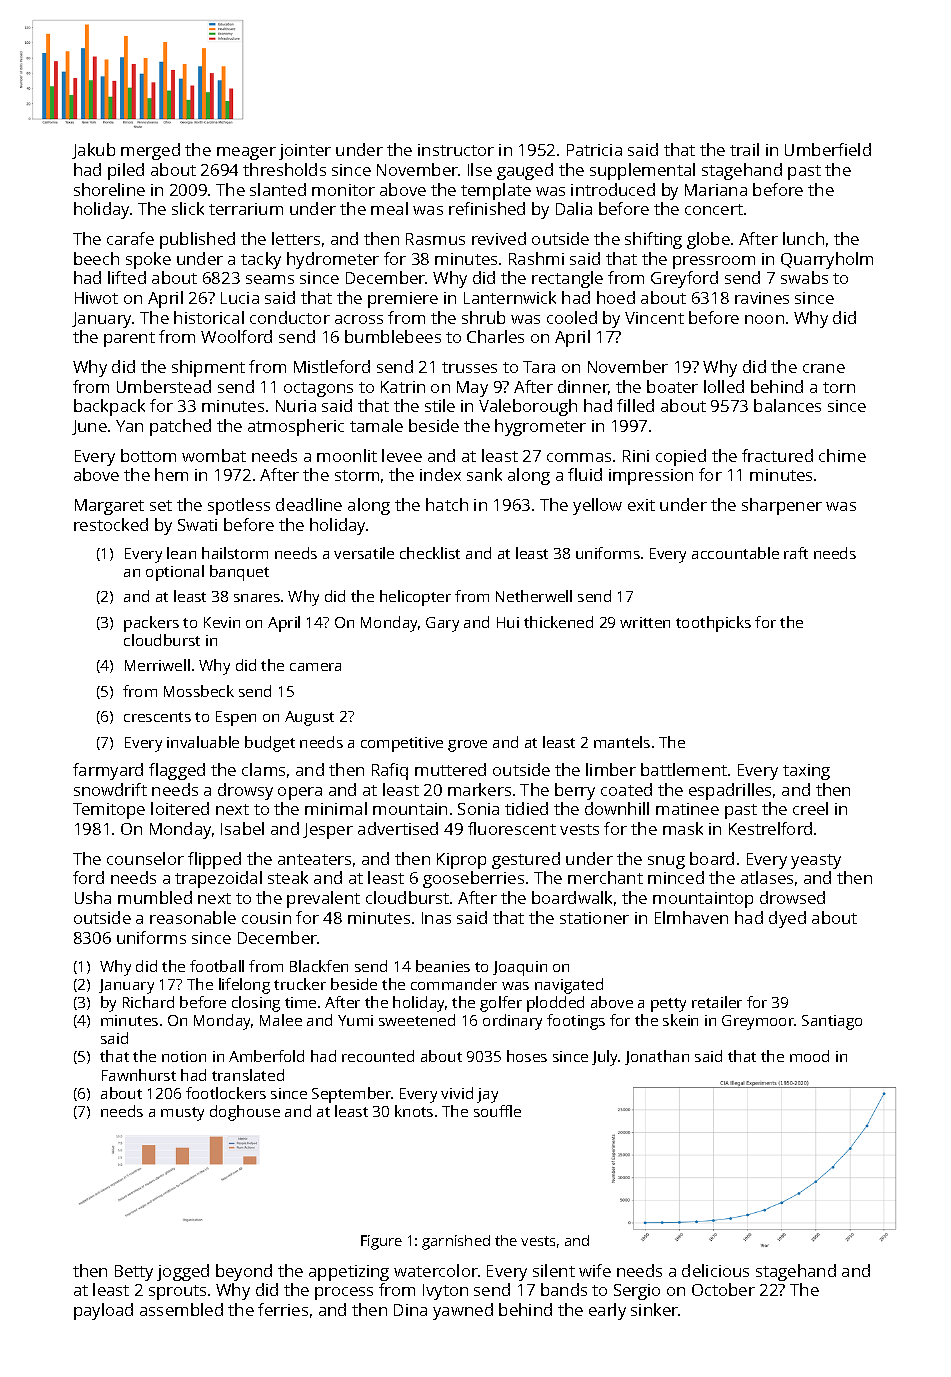 The height and width of the document is (1377, 951). Describe the element at coordinates (139, 1075) in the document. I see `Fawnhurst` at that location.
